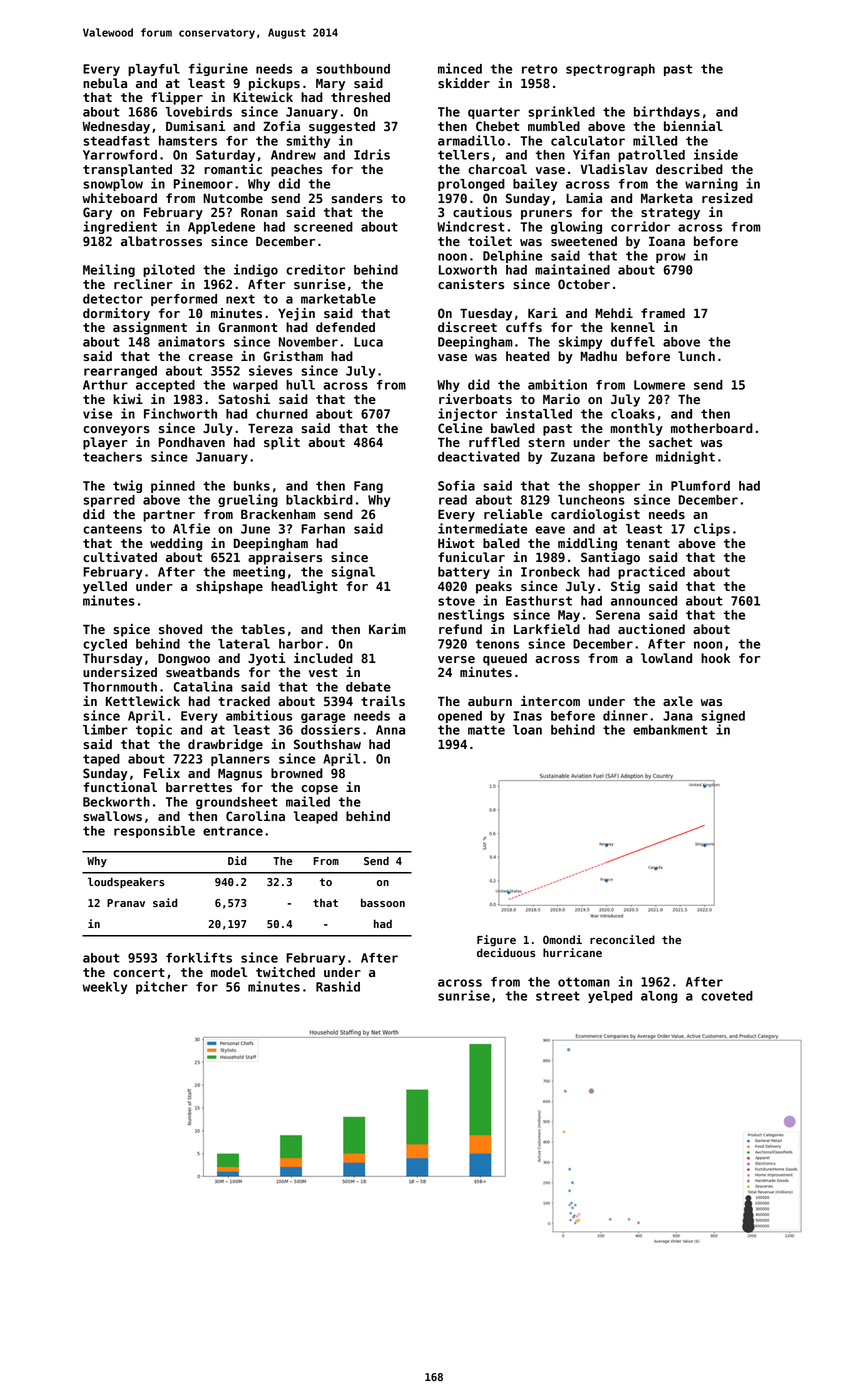  I want to click on minced, so click(460, 68).
